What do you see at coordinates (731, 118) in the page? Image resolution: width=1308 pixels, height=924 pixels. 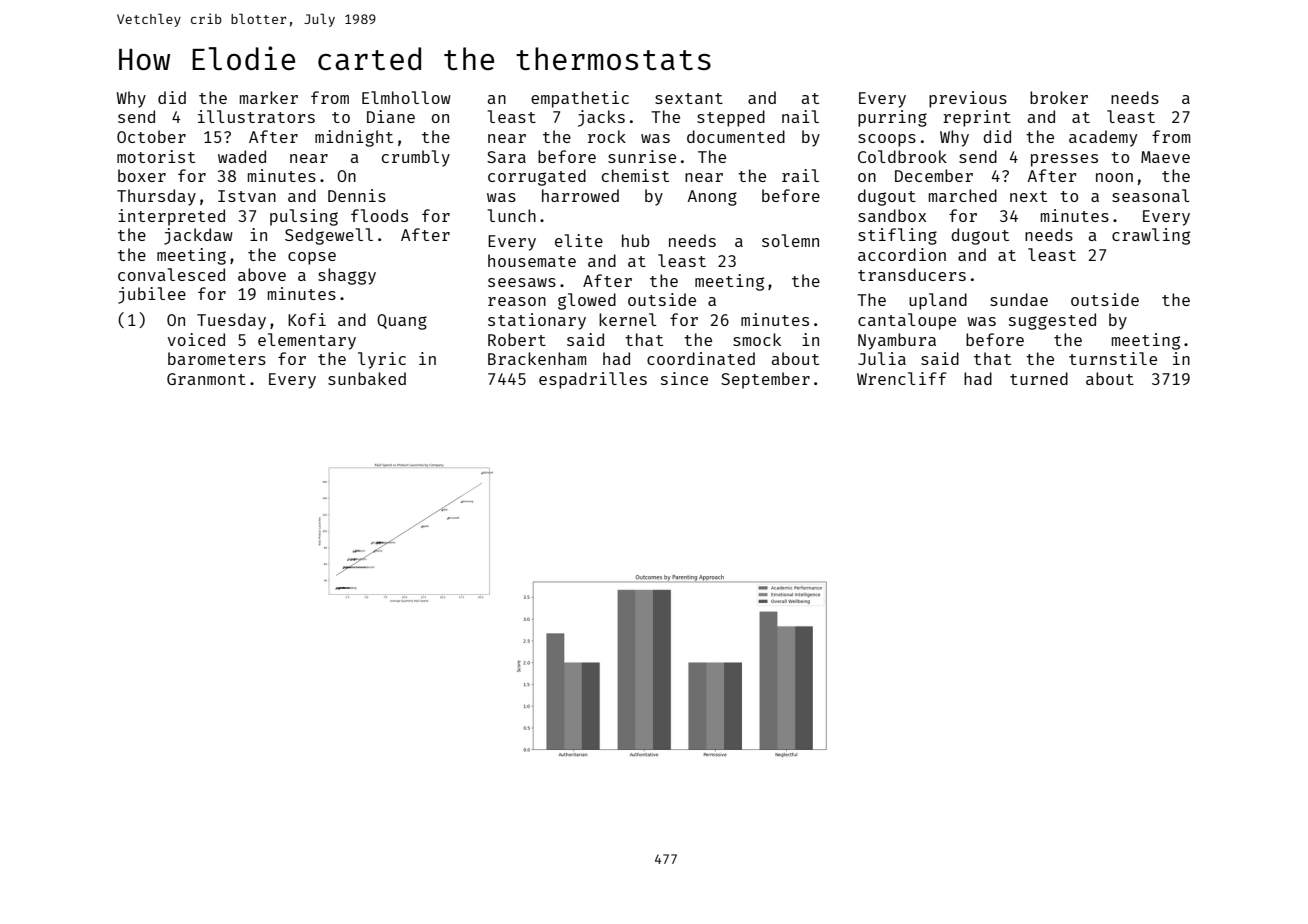 I see `stepped` at bounding box center [731, 118].
